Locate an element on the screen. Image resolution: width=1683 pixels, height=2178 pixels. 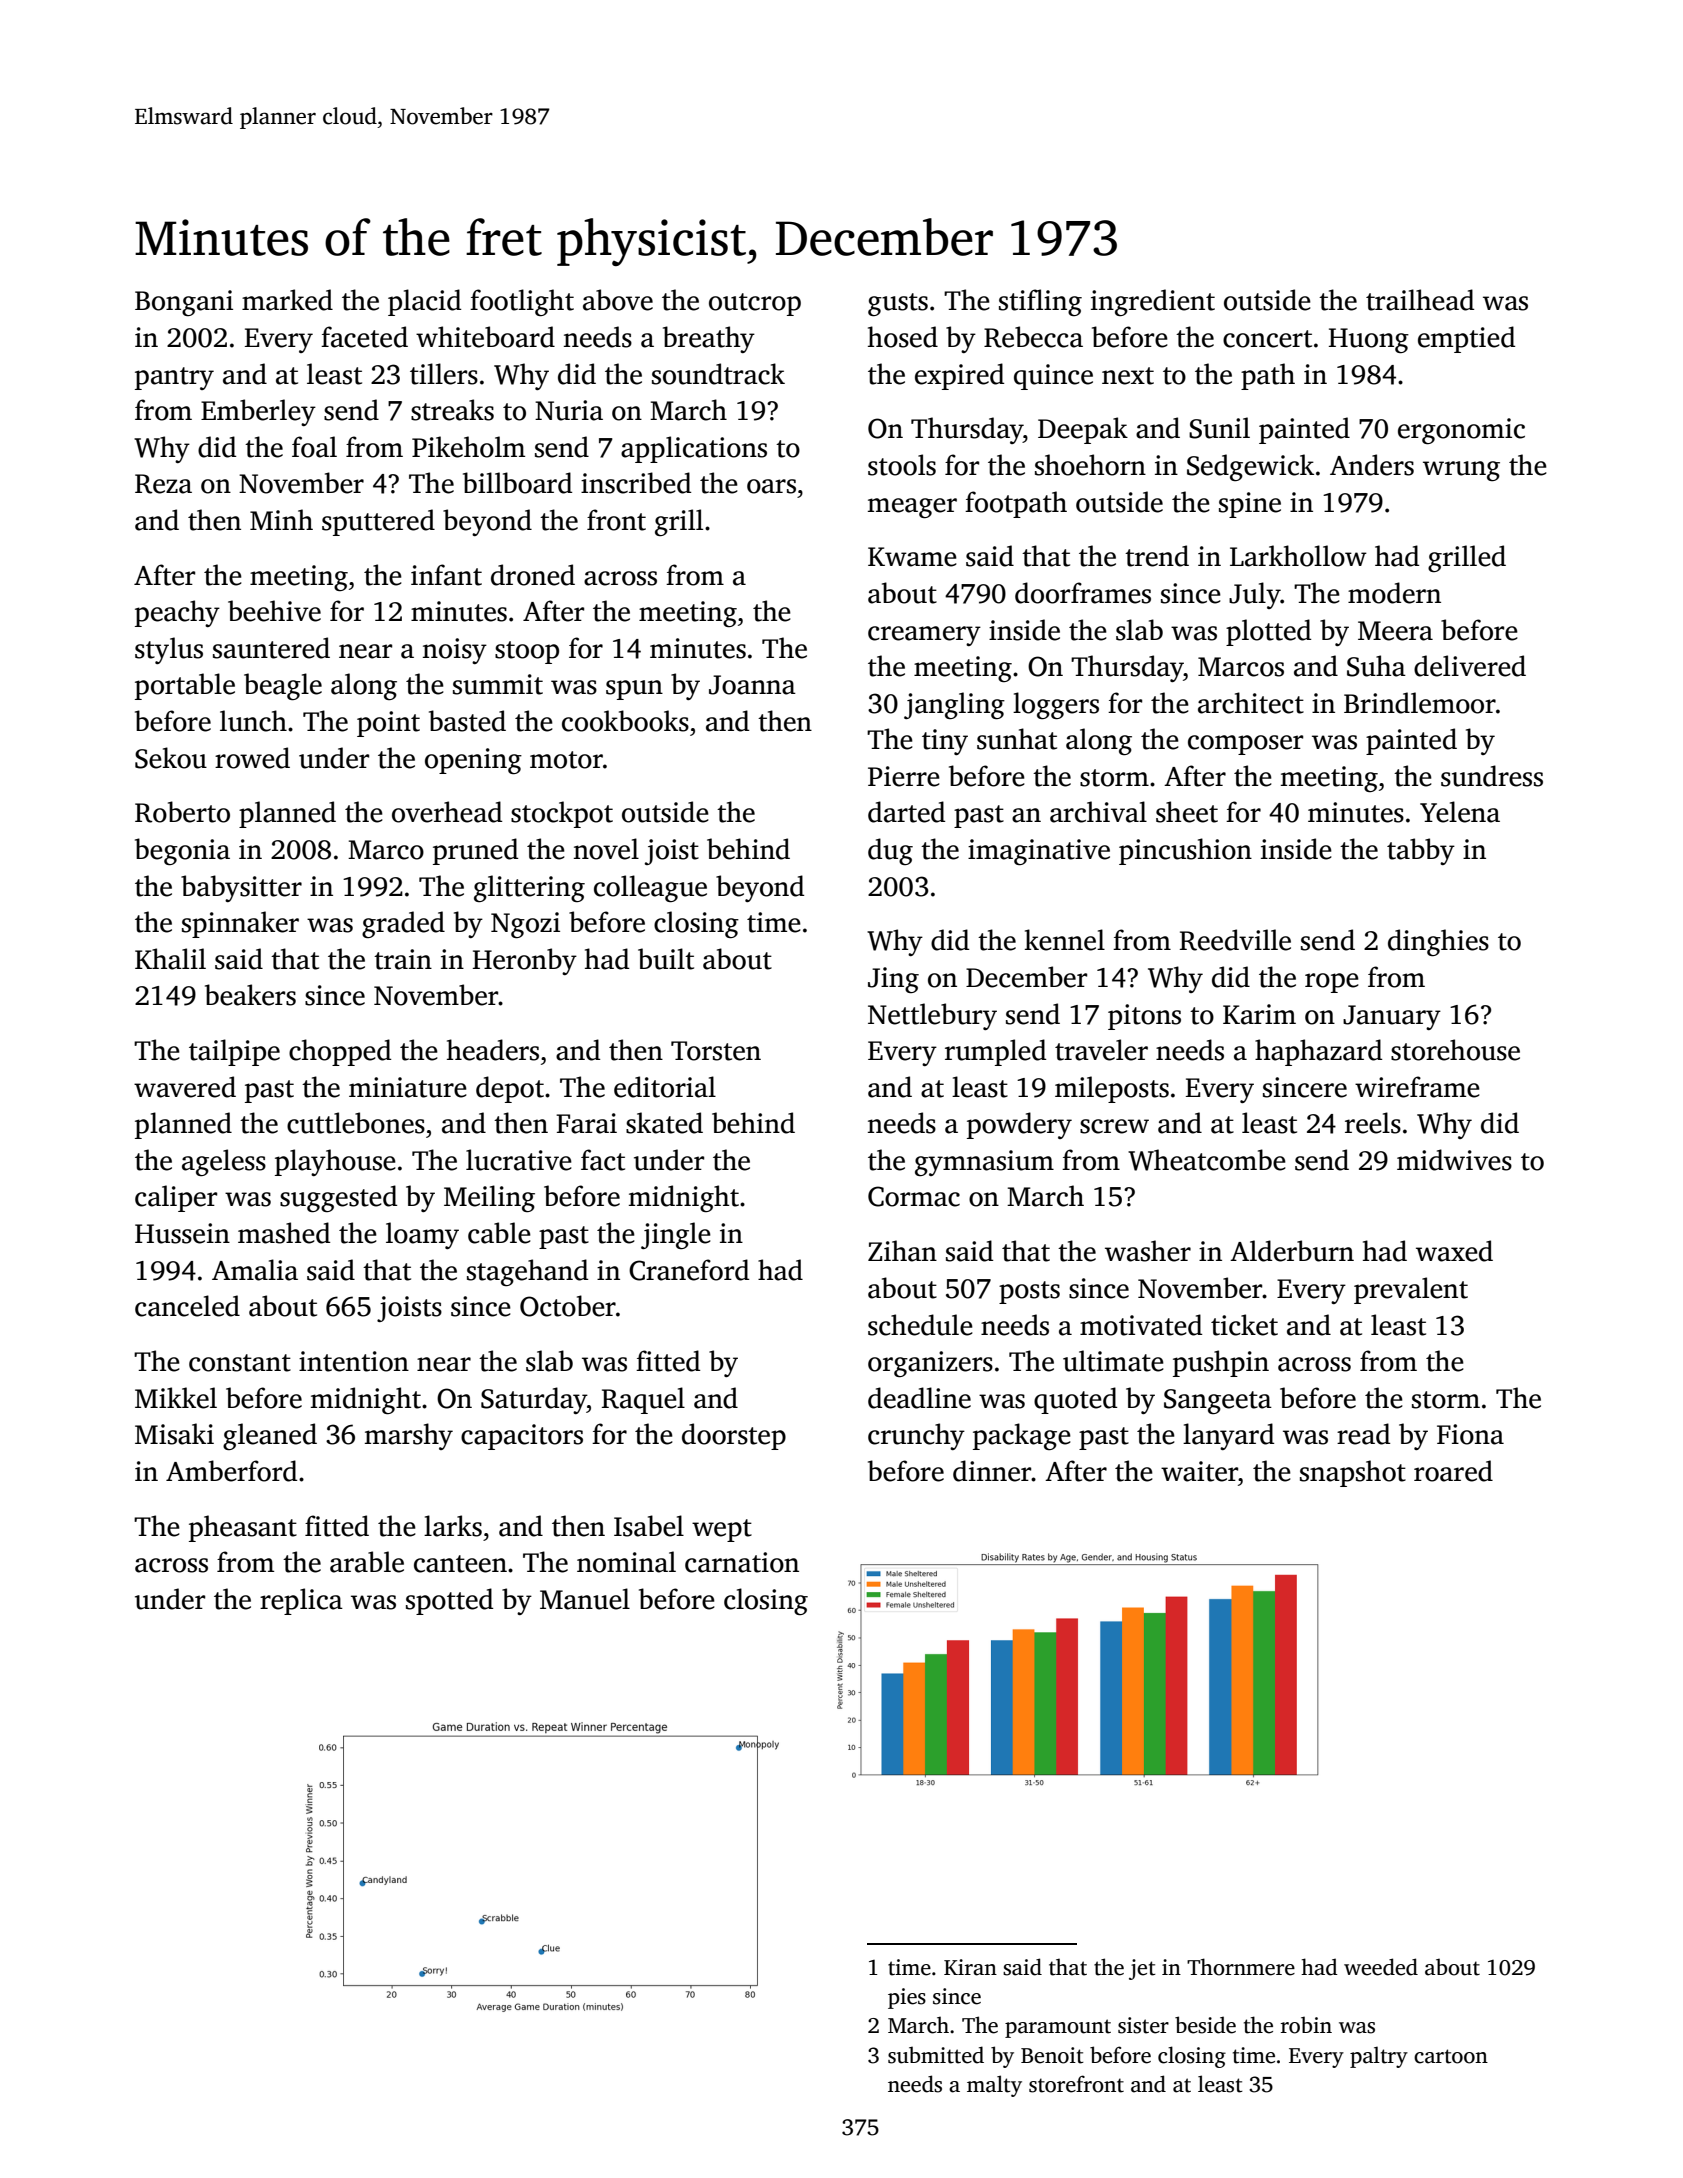
Nettlebury is located at coordinates (932, 1016).
